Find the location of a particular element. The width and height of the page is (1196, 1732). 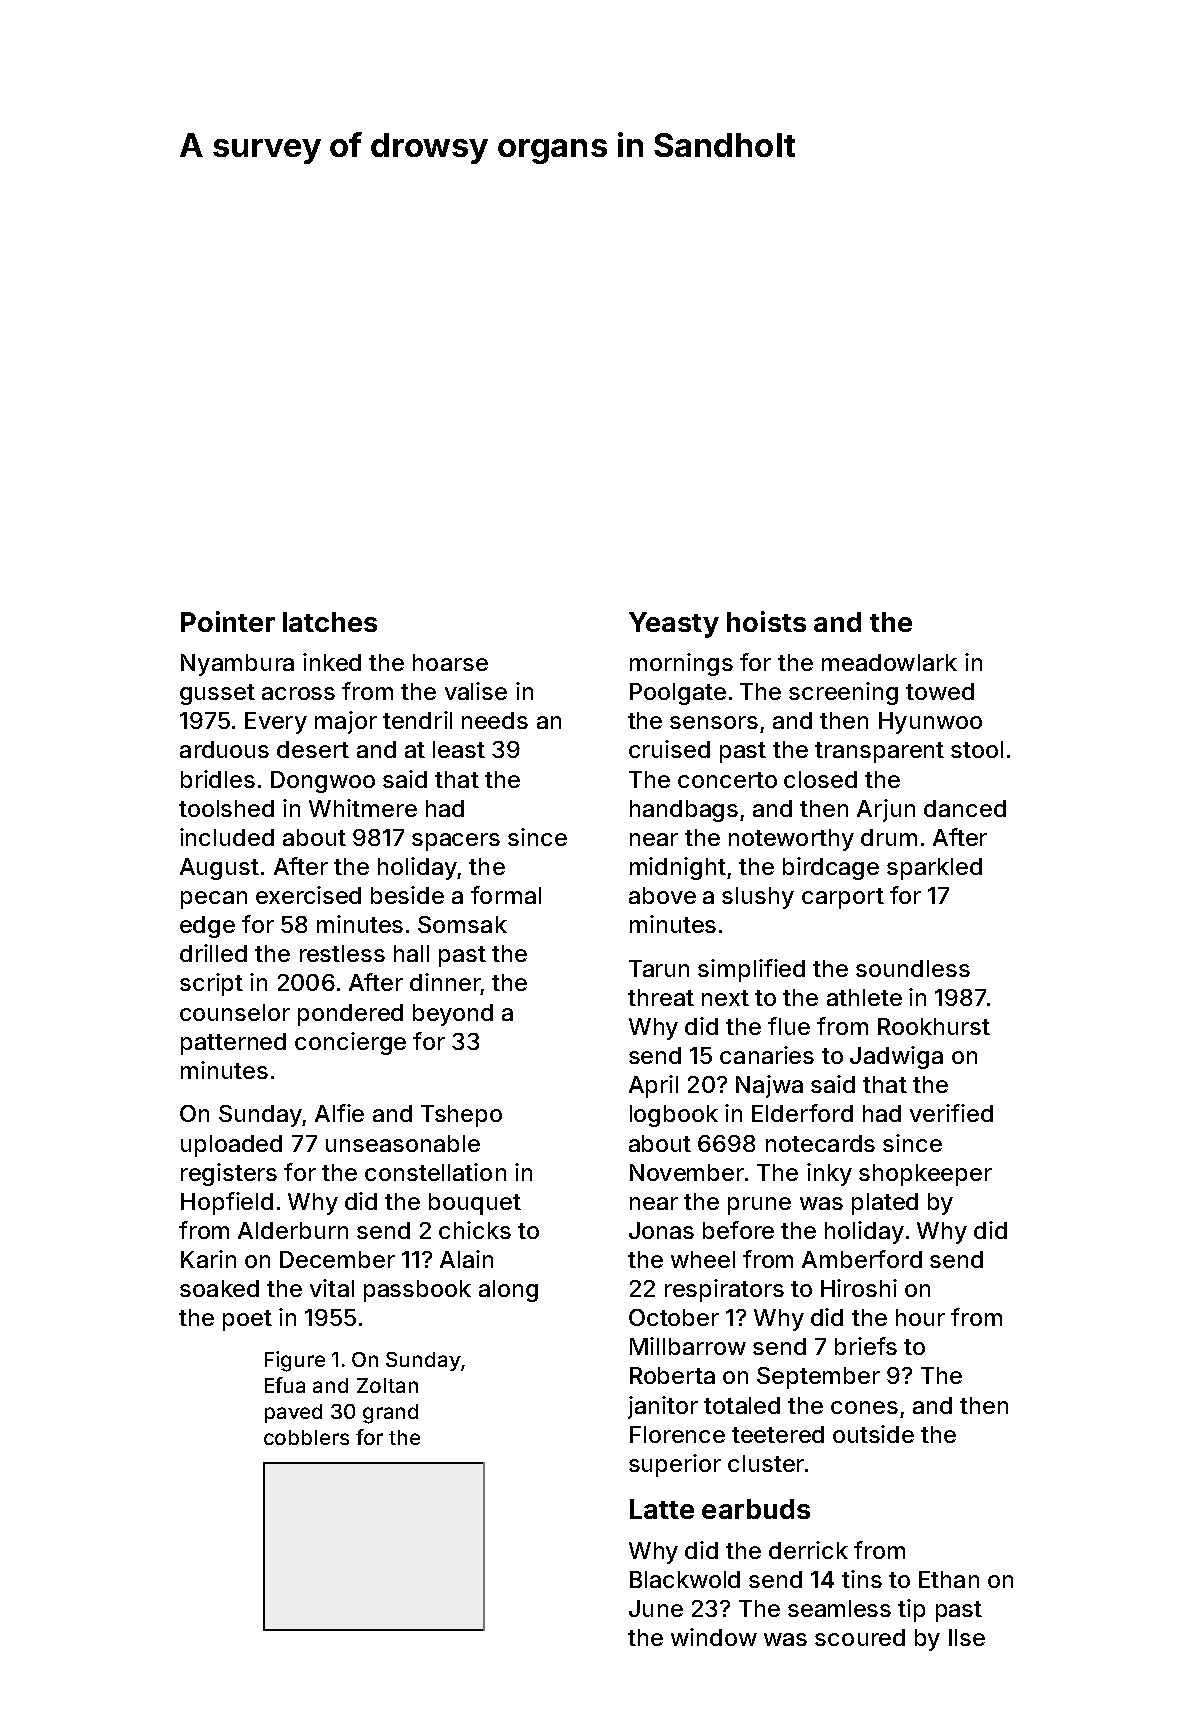

major is located at coordinates (346, 722).
